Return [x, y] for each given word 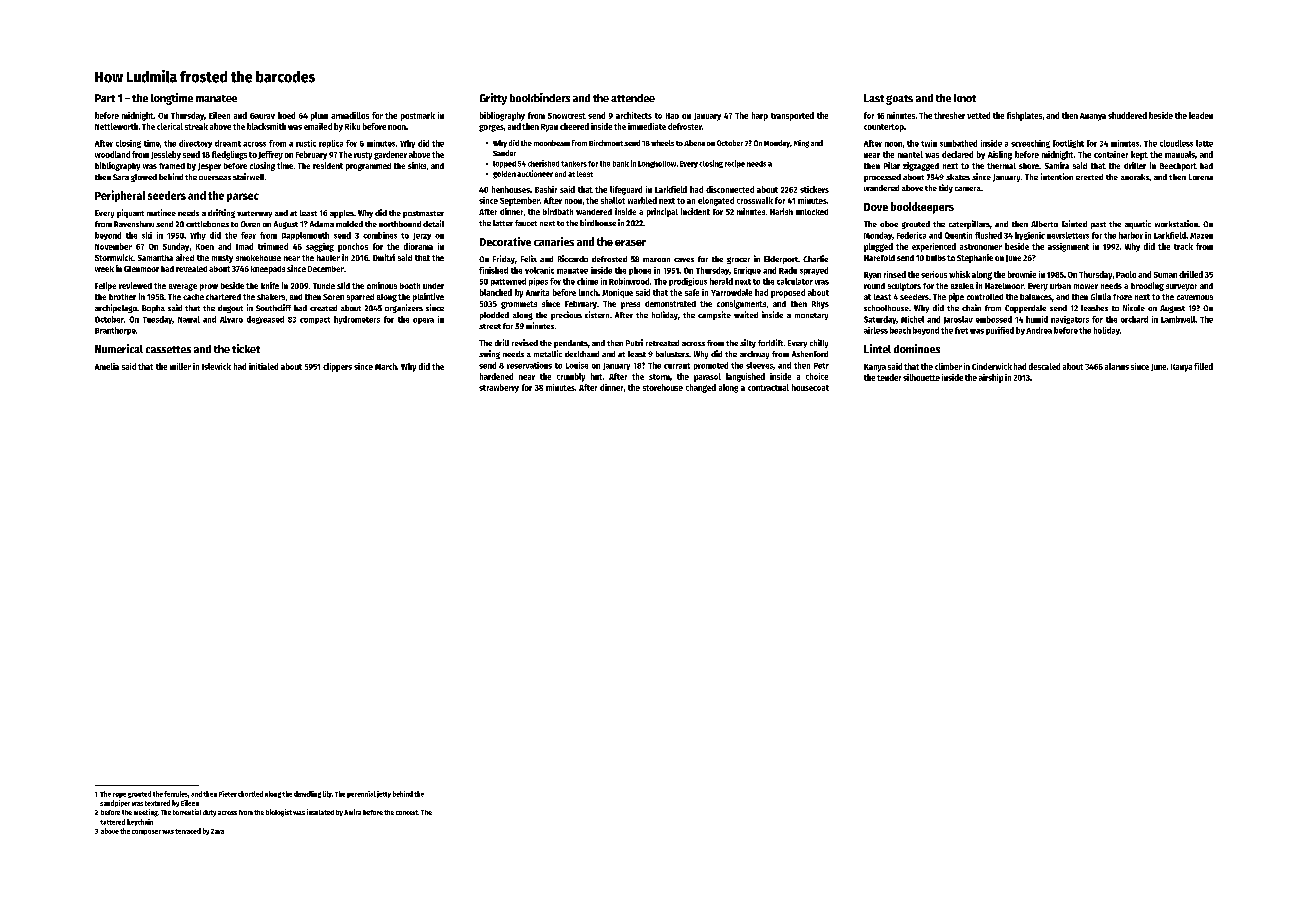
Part [105, 98]
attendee [633, 98]
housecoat [810, 387]
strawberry [499, 388]
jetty [384, 794]
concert [407, 812]
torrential [187, 812]
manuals [1180, 154]
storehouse [663, 387]
